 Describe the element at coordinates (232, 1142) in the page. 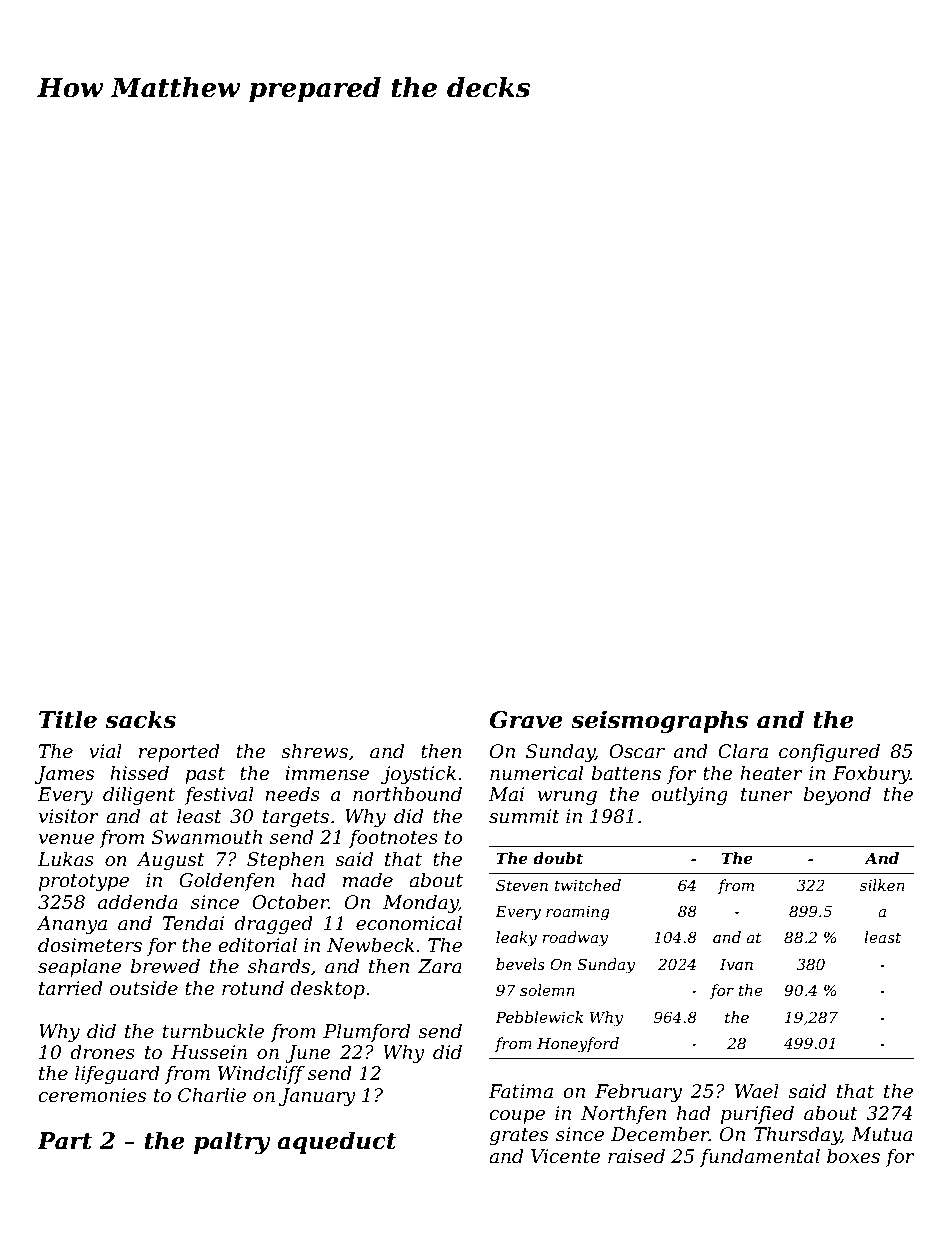

I see `paltry` at that location.
